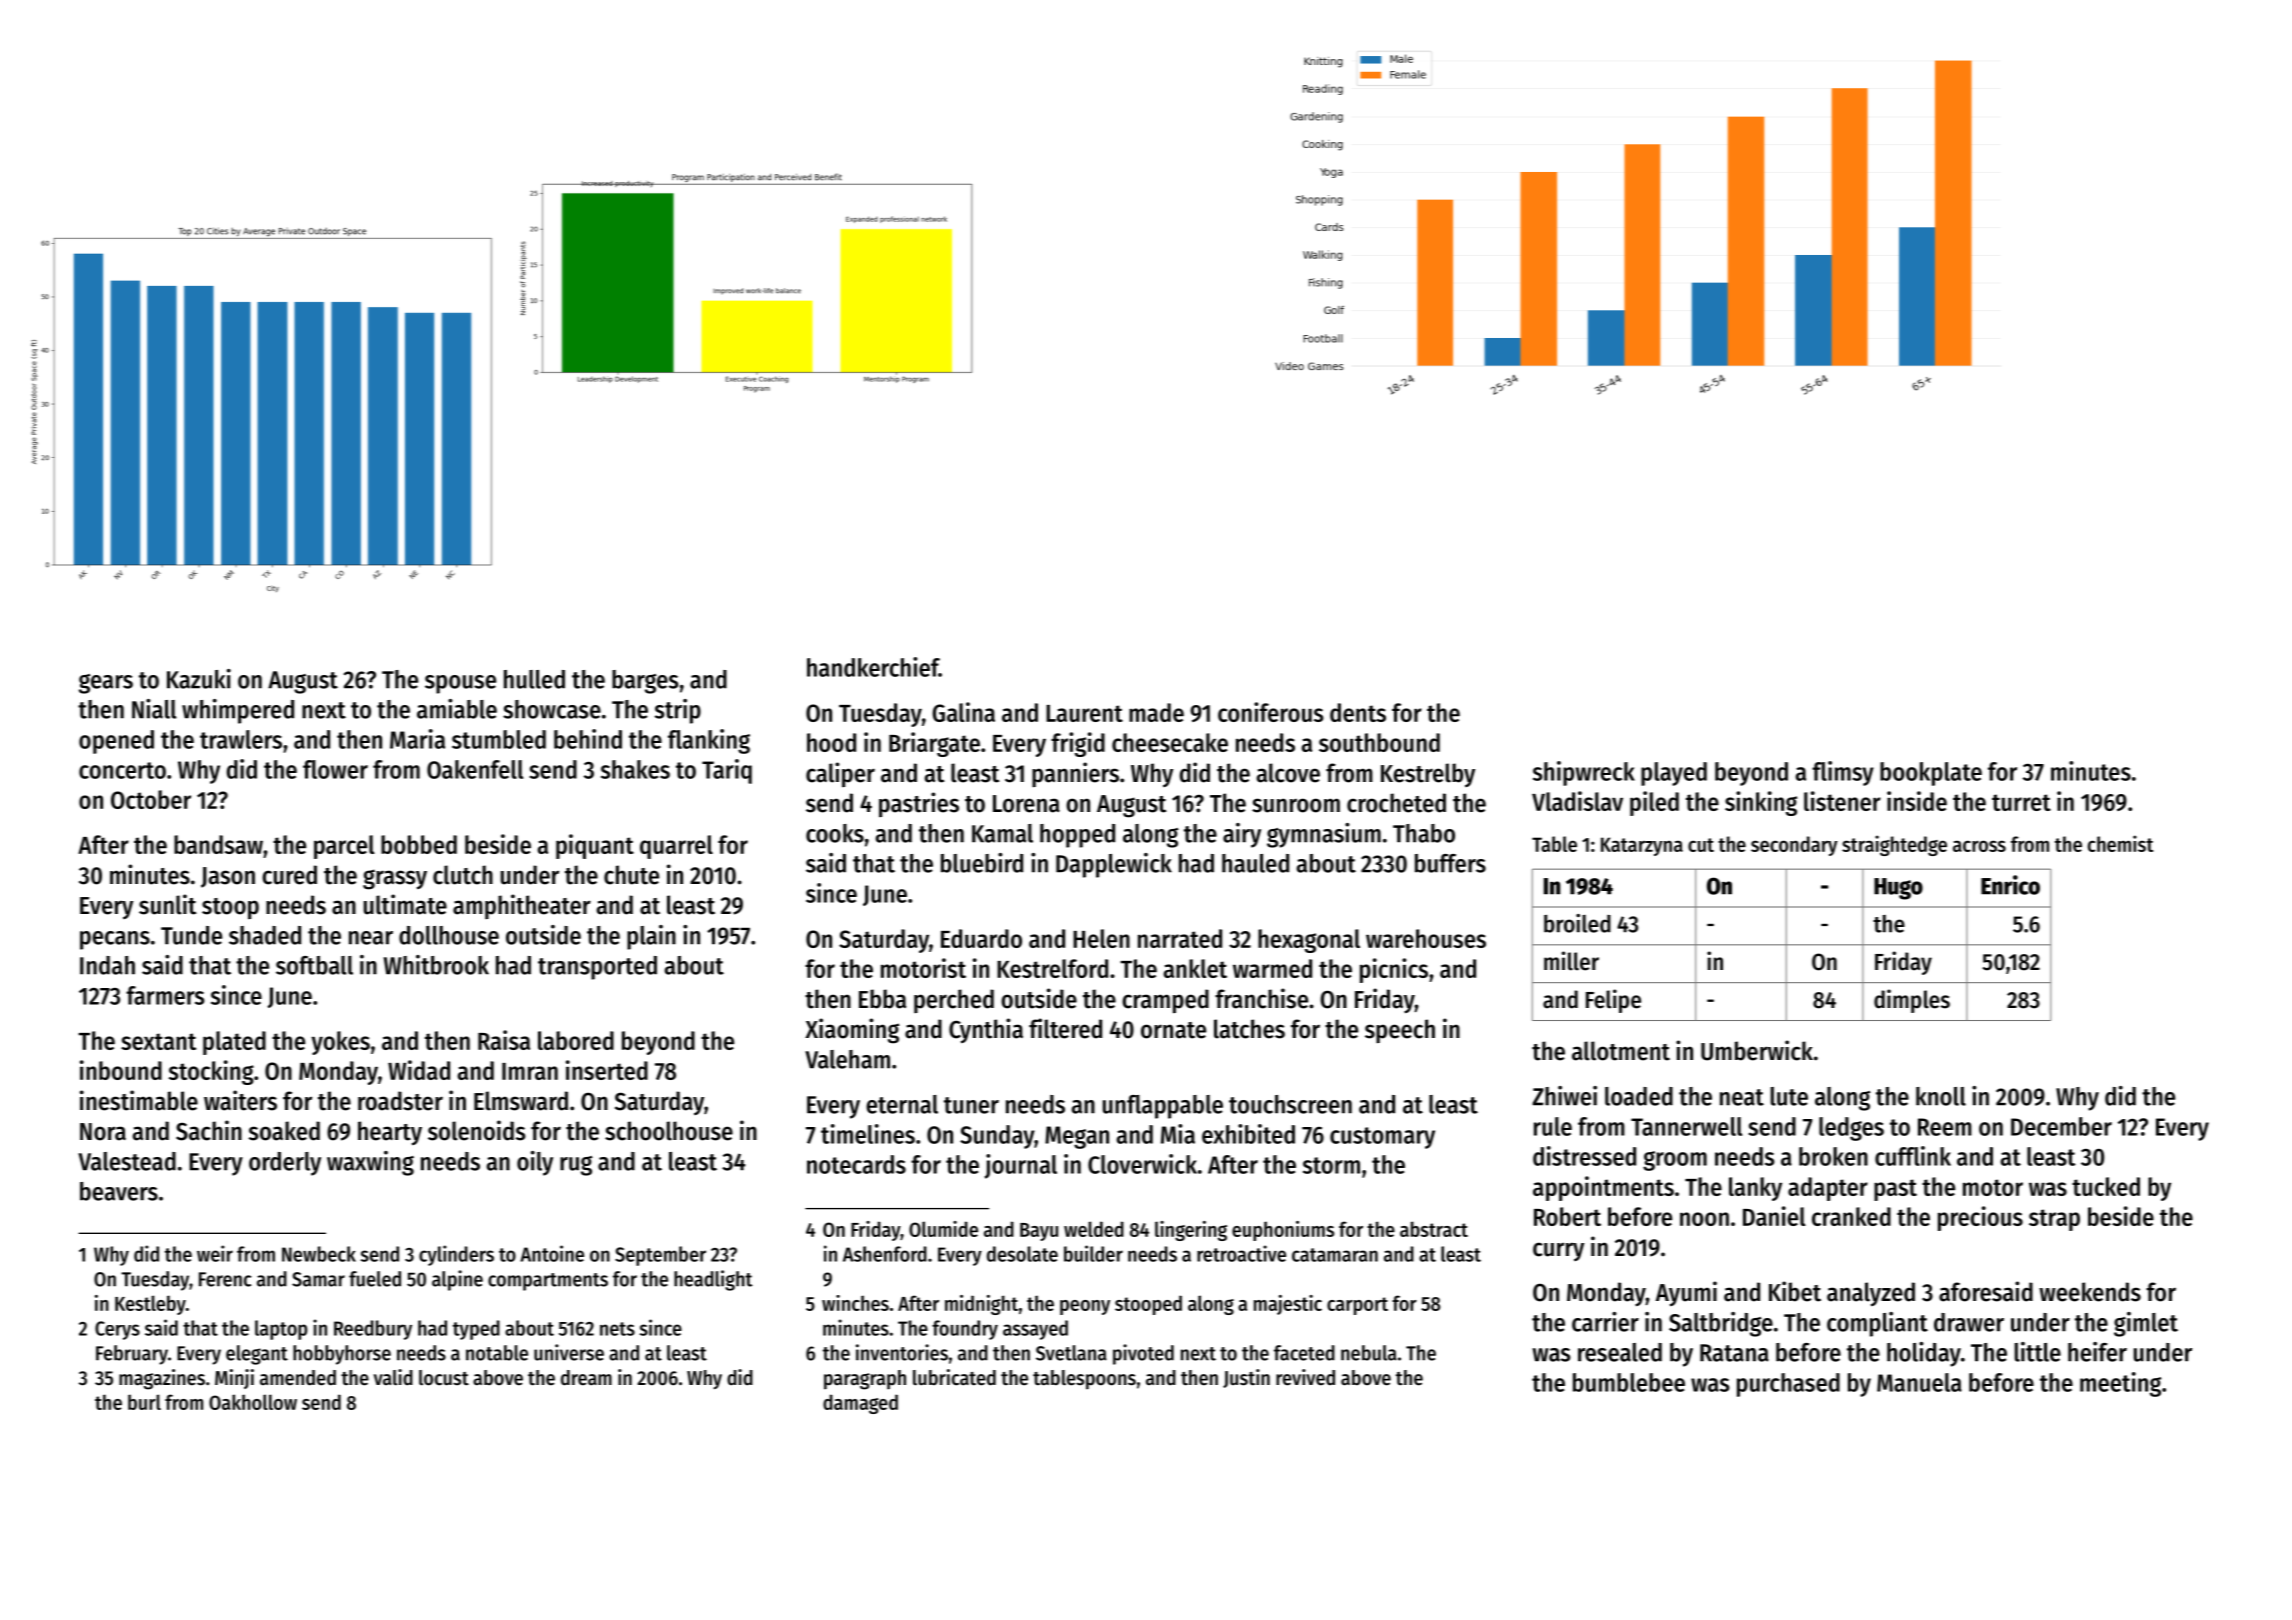  Describe the element at coordinates (1871, 1294) in the image. I see `analyzed` at that location.
